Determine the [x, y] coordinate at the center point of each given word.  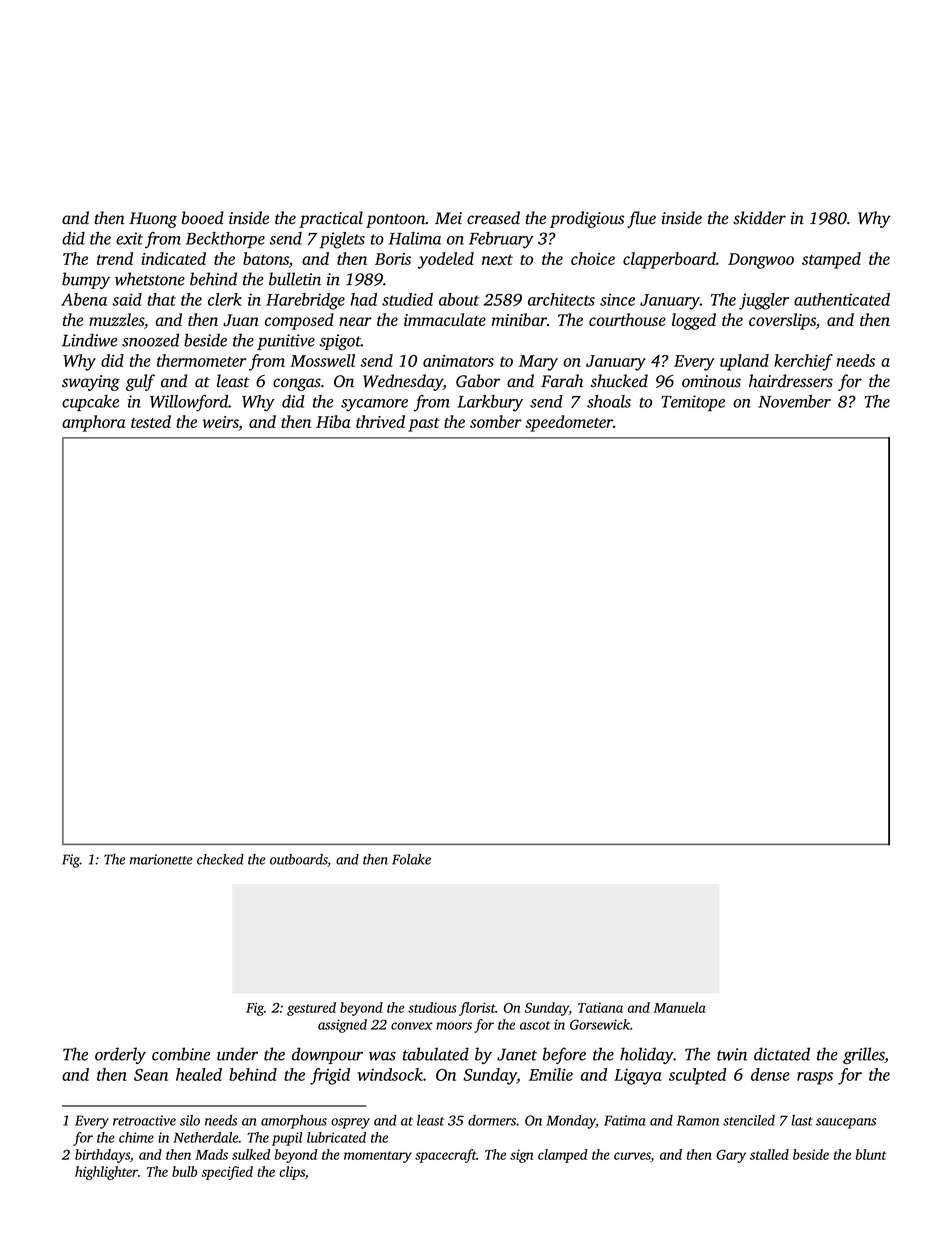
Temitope [693, 403]
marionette [161, 859]
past [424, 425]
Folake [411, 859]
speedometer [569, 423]
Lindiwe [89, 340]
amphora [93, 423]
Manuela [680, 1007]
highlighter [106, 1173]
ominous [711, 381]
